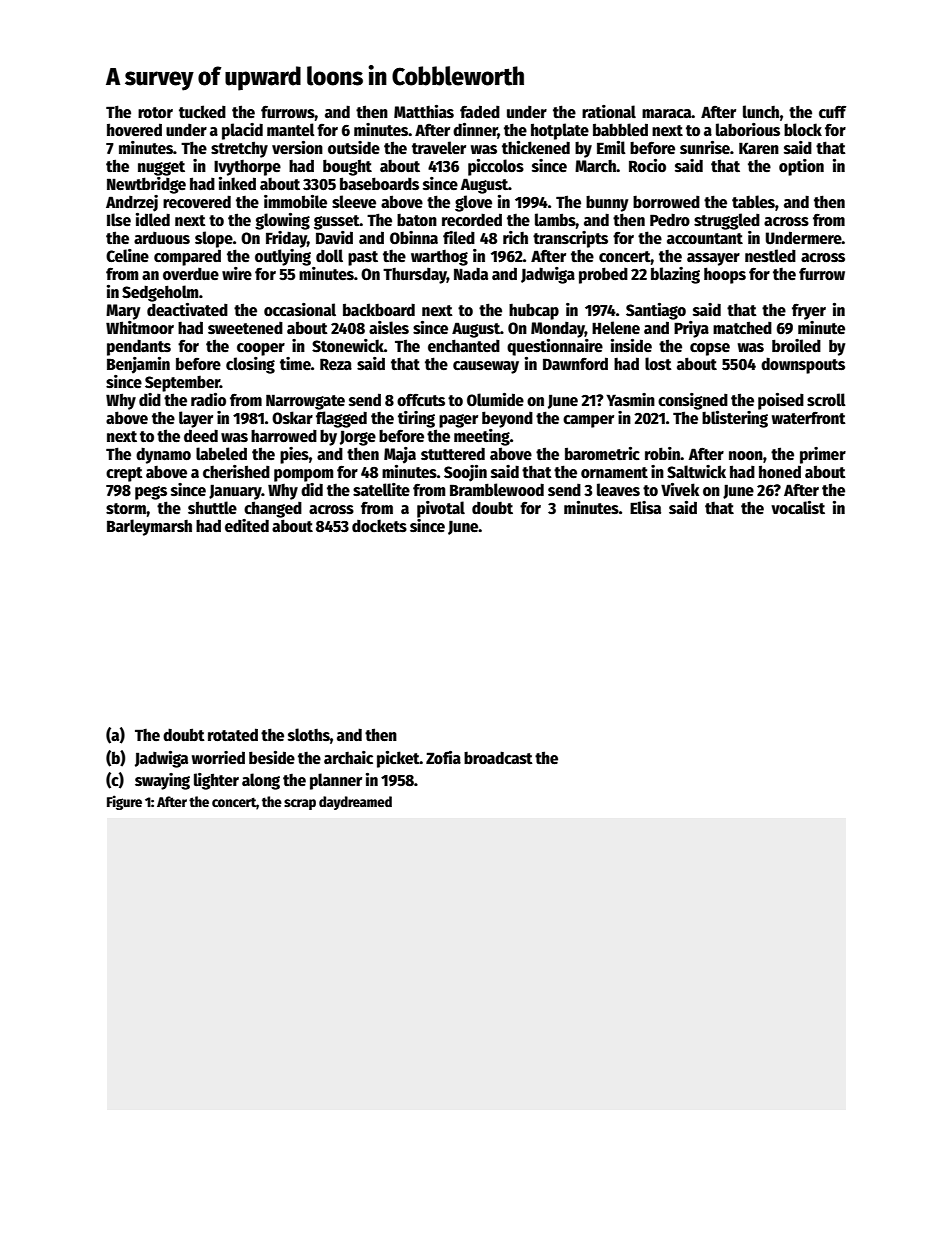 This page has width=952, height=1233. I want to click on faded, so click(480, 111).
